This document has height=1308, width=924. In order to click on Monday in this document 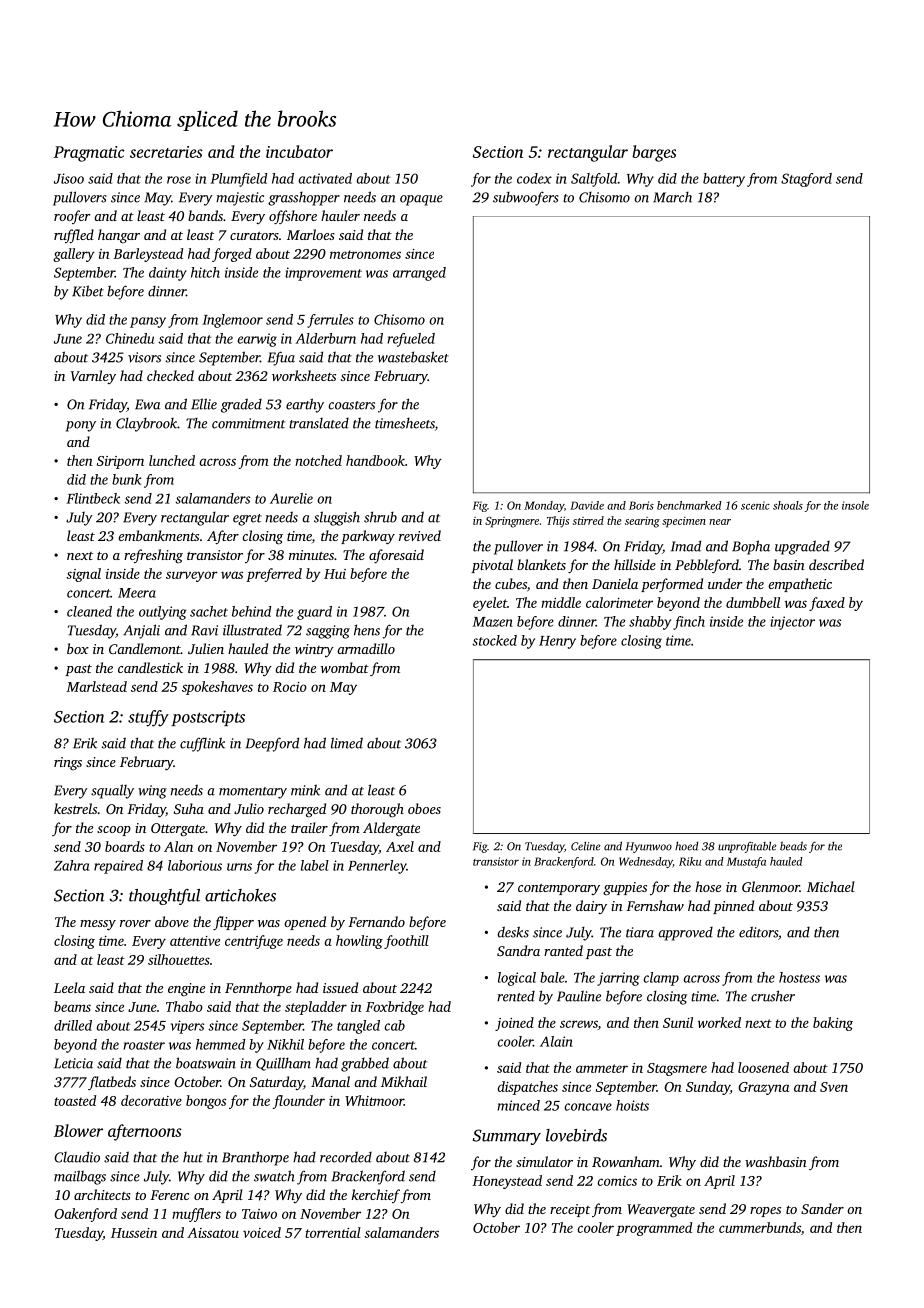, I will do `click(544, 506)`.
